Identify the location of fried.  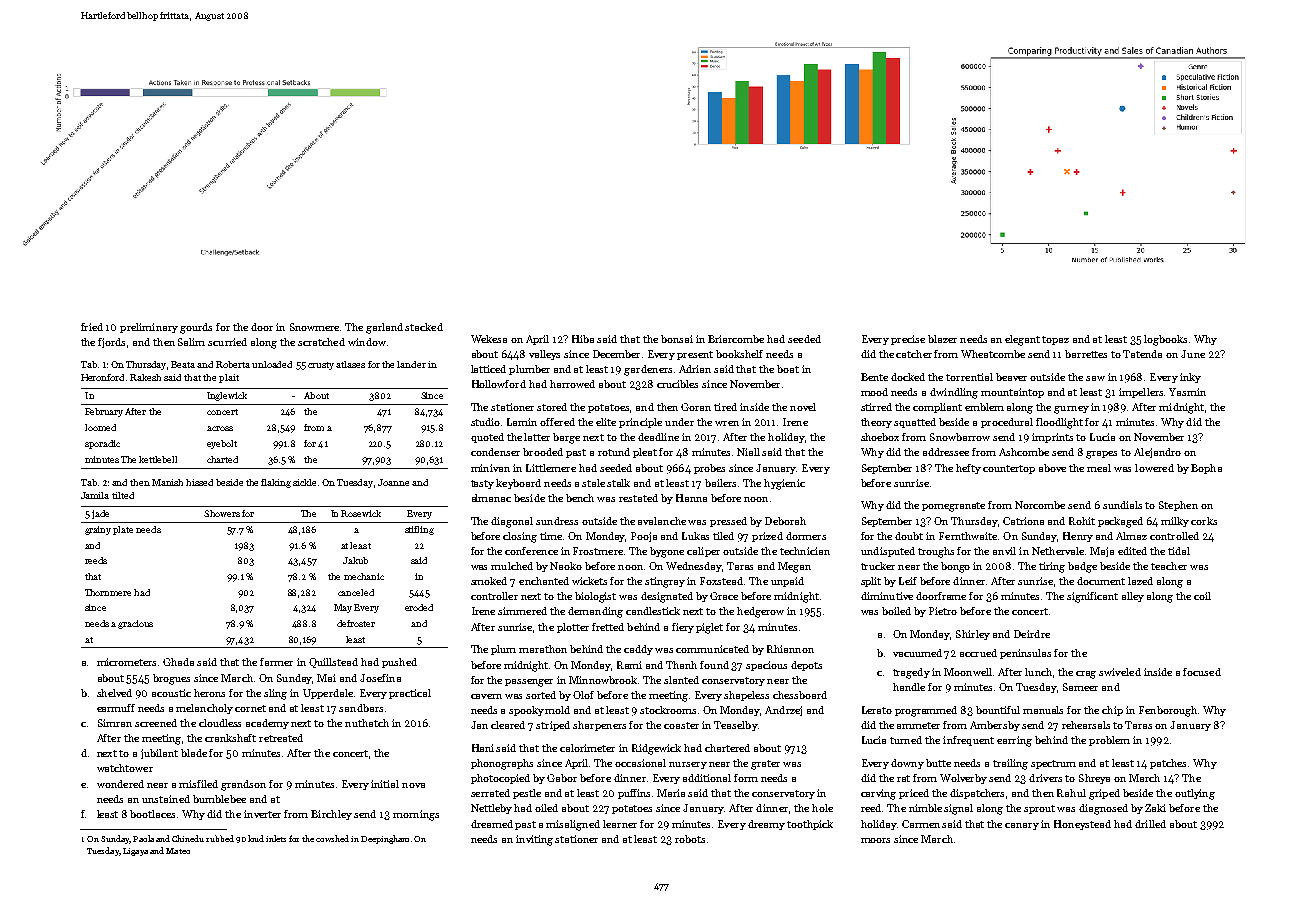
(92, 327).
